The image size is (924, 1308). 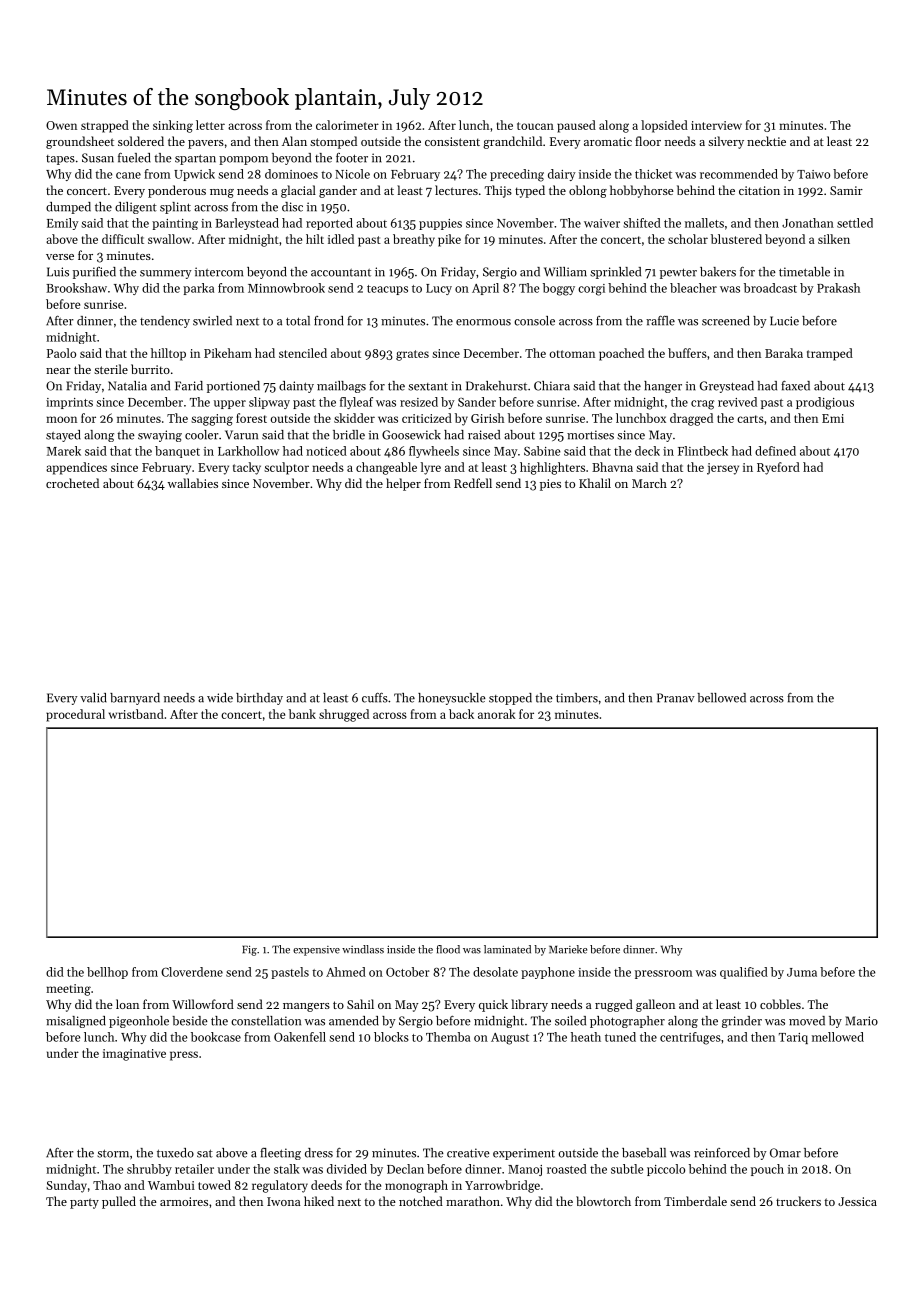 What do you see at coordinates (507, 949) in the screenshot?
I see `laminated` at bounding box center [507, 949].
